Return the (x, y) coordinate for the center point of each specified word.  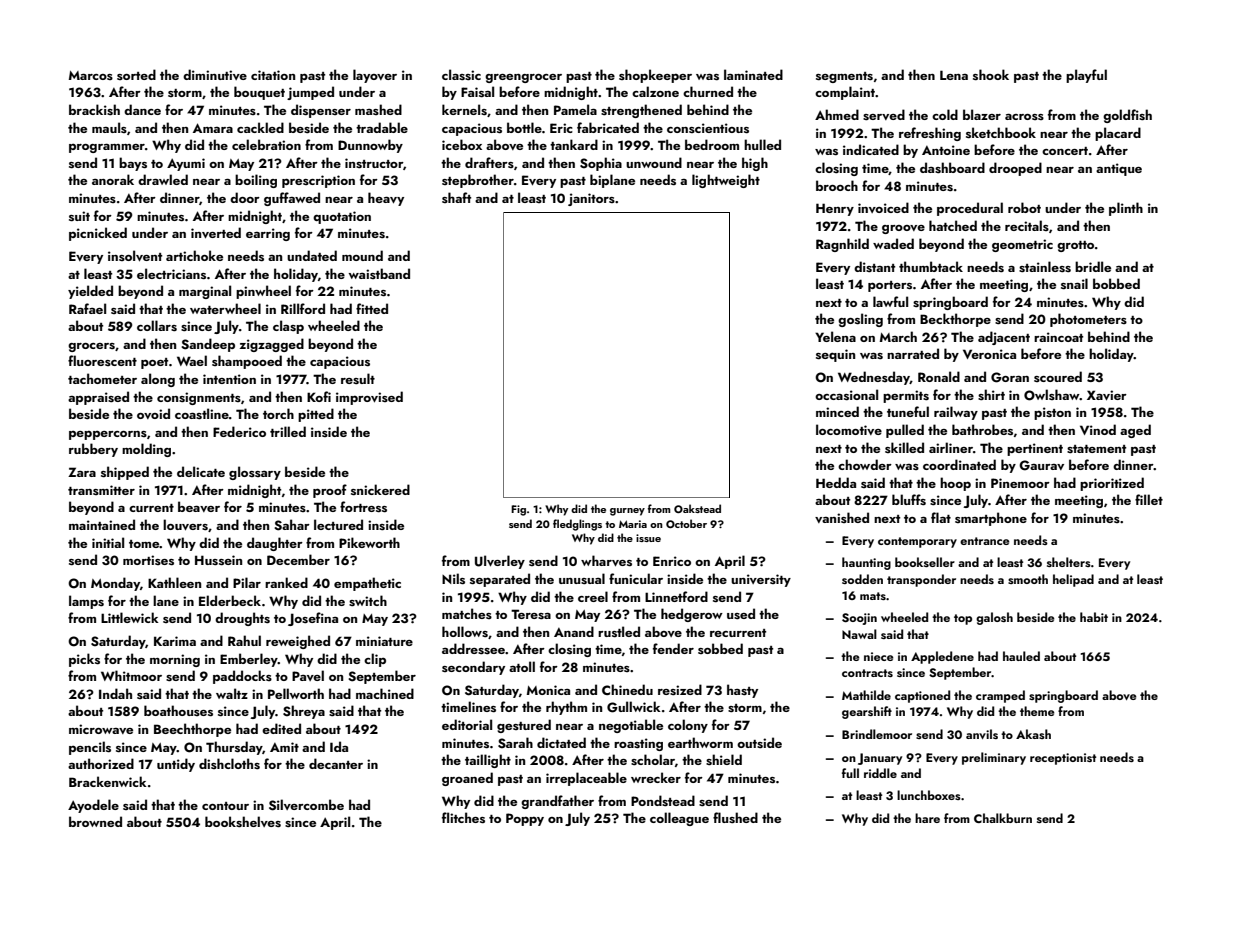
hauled (1021, 656)
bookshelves (243, 822)
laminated (753, 74)
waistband (379, 273)
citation (273, 75)
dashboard (952, 168)
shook (991, 75)
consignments (199, 398)
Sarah (515, 743)
